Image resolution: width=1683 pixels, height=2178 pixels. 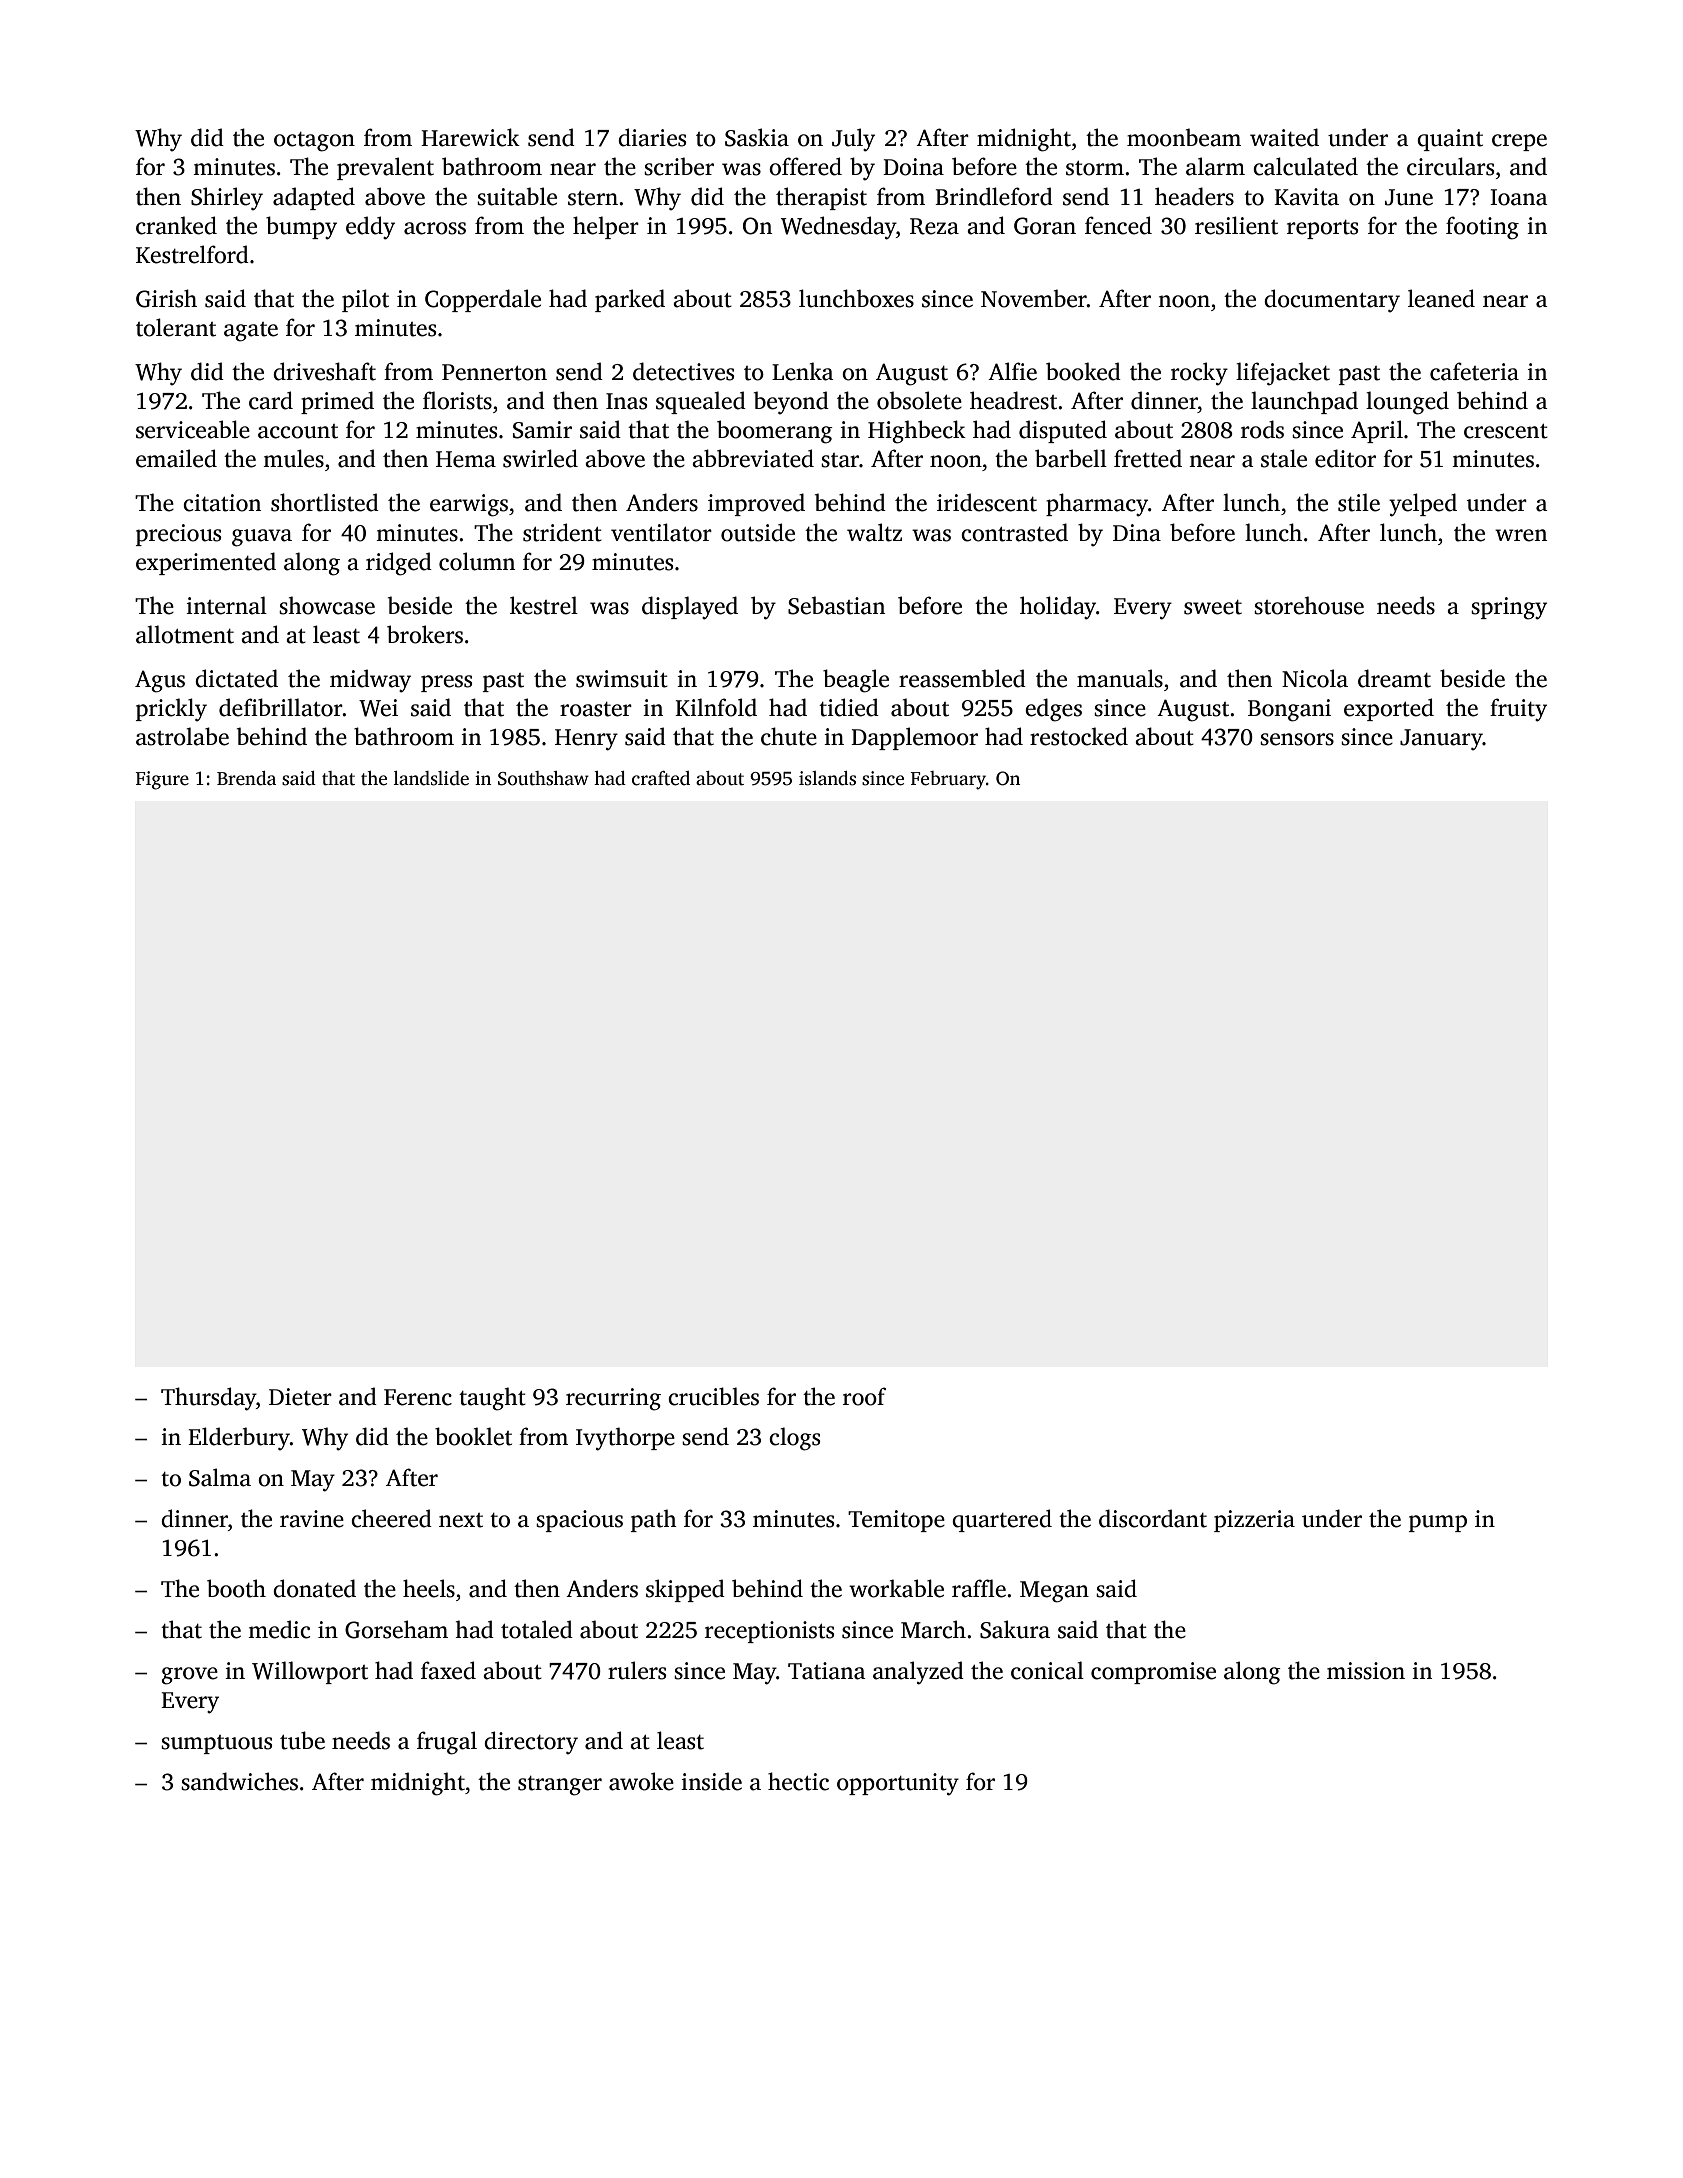 I want to click on lifejacket, so click(x=1283, y=374).
